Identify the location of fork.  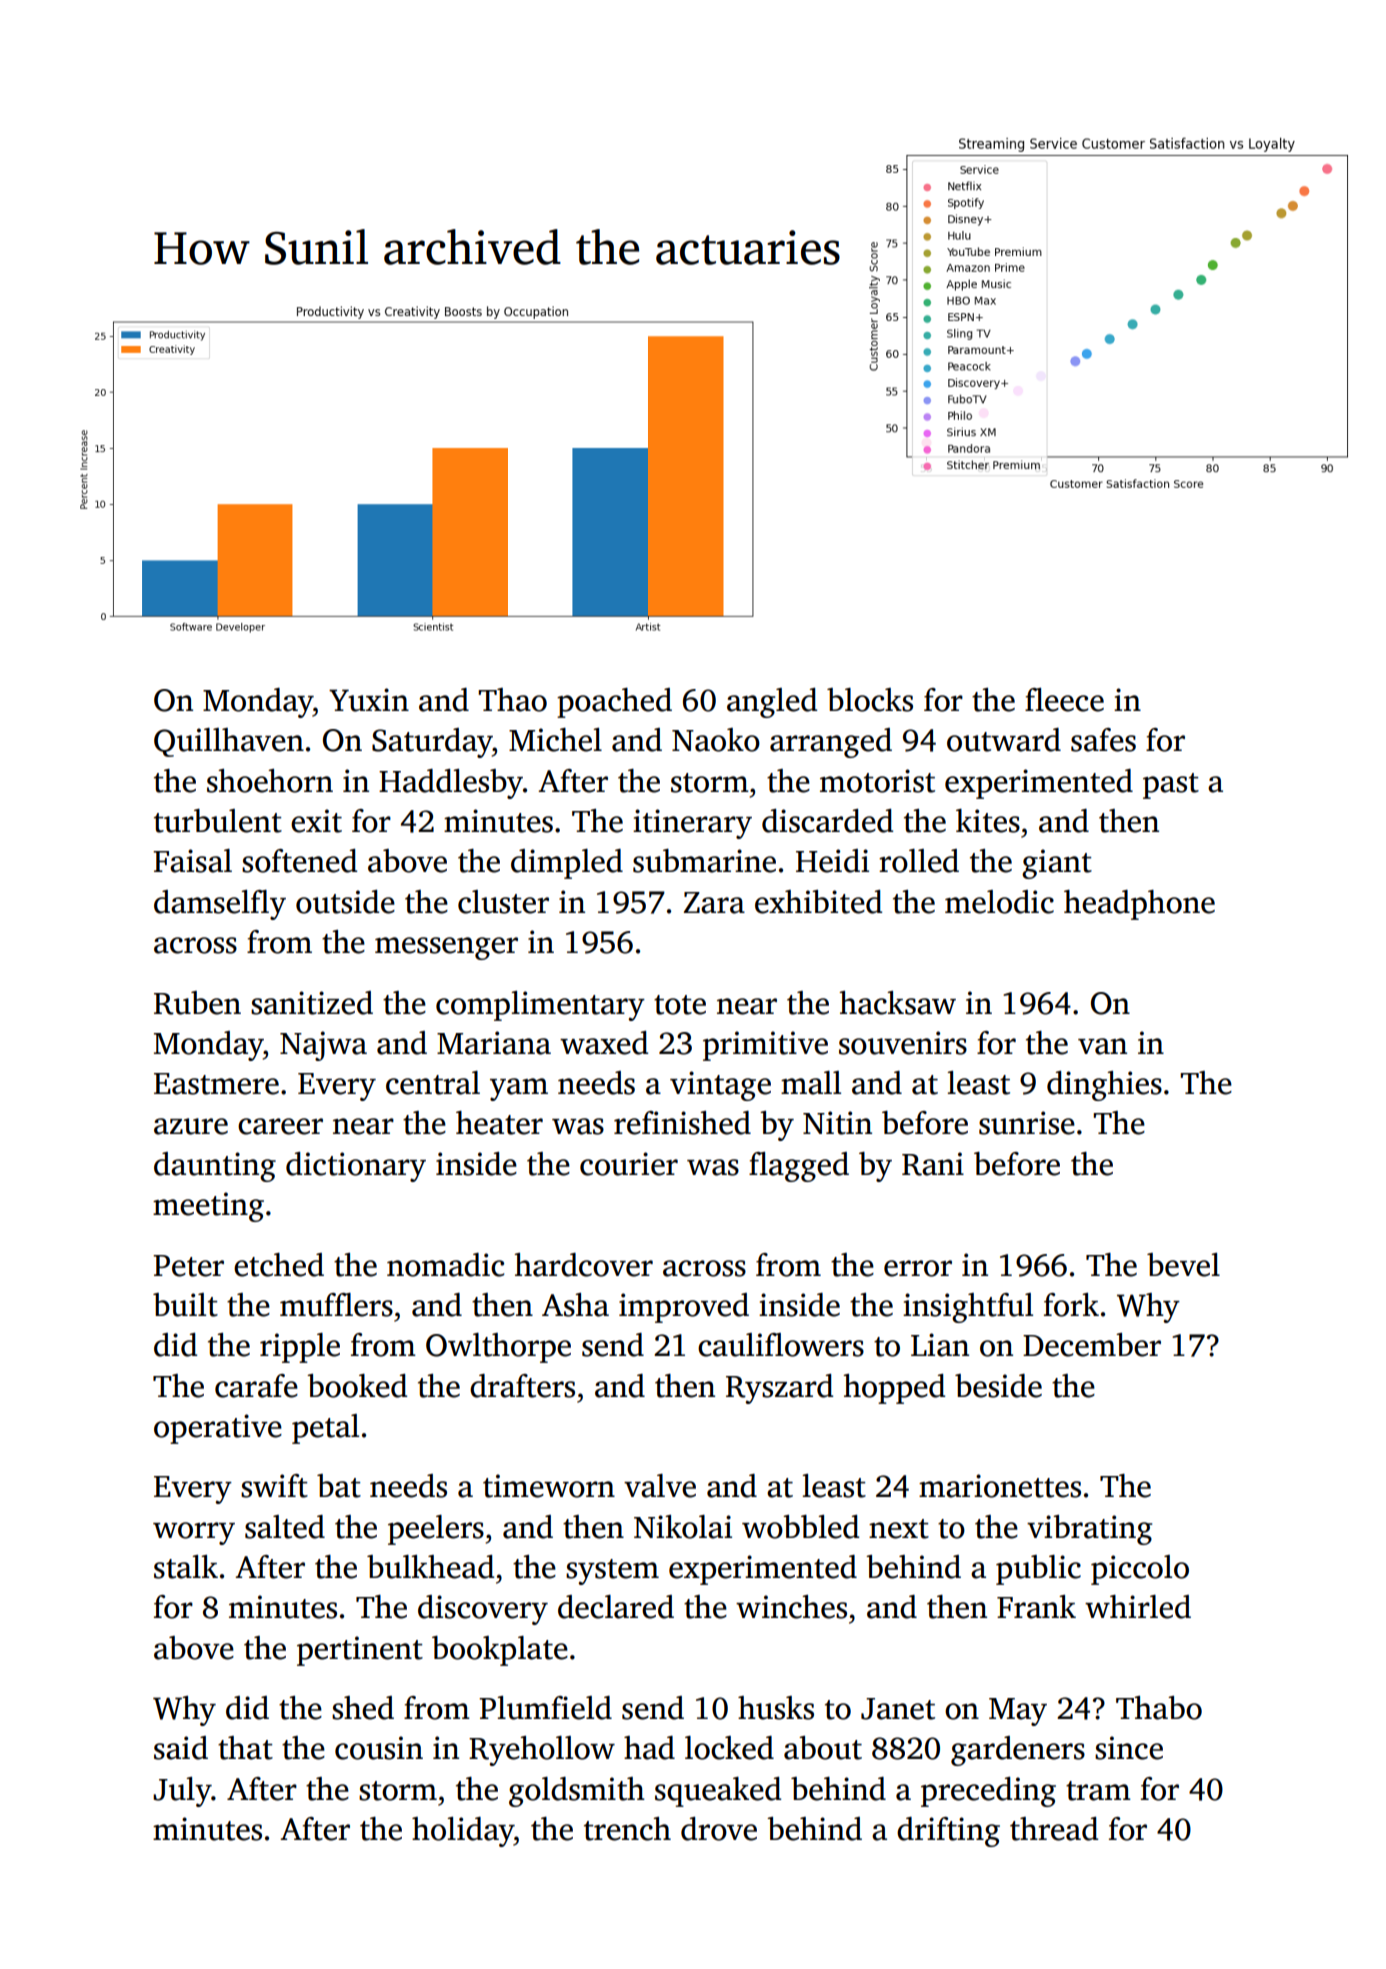
(1071, 1305).
